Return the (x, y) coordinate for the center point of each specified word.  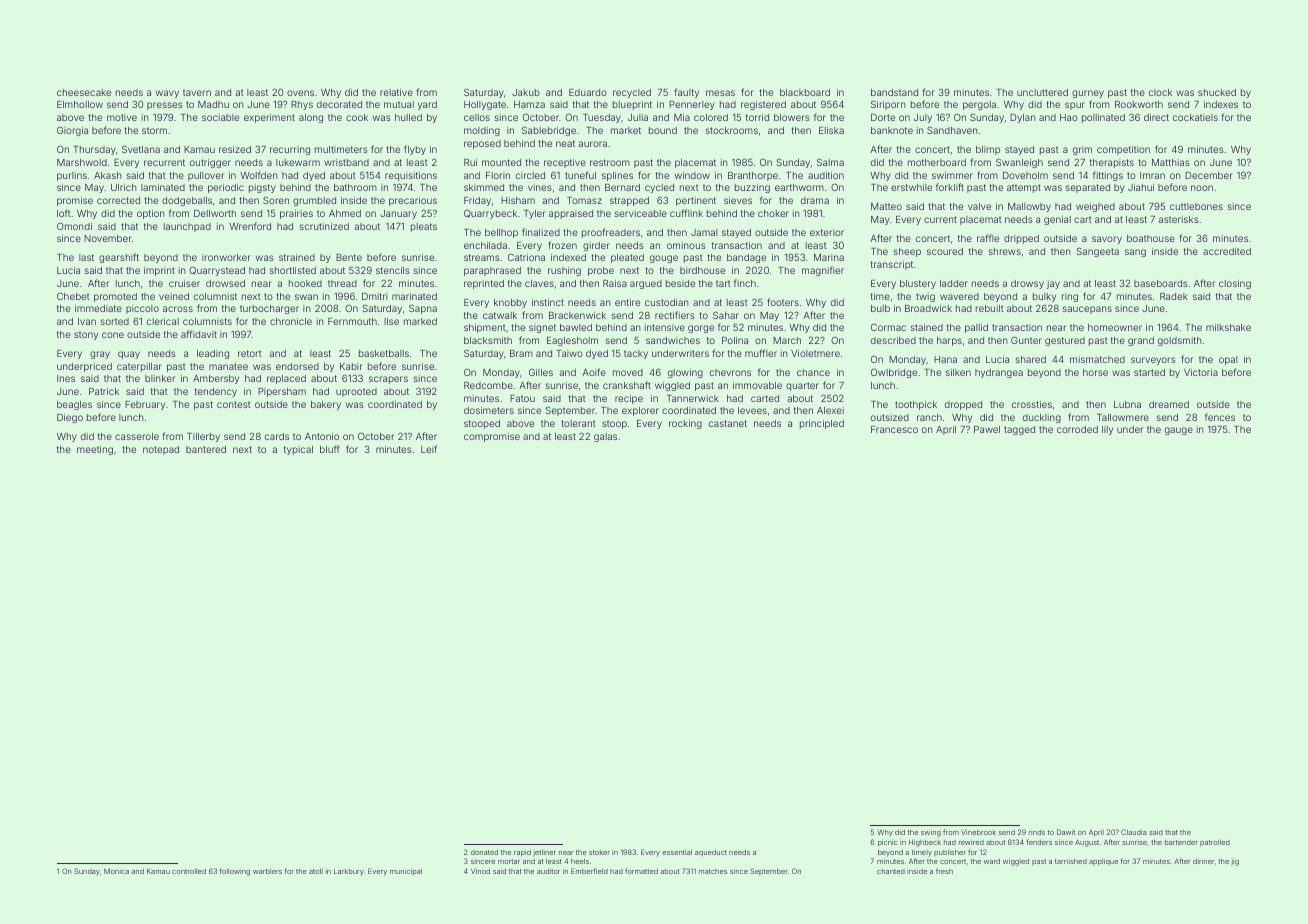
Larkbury (349, 872)
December (1209, 175)
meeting (95, 450)
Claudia (1133, 832)
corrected (118, 200)
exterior (827, 232)
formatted (641, 871)
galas (605, 437)
